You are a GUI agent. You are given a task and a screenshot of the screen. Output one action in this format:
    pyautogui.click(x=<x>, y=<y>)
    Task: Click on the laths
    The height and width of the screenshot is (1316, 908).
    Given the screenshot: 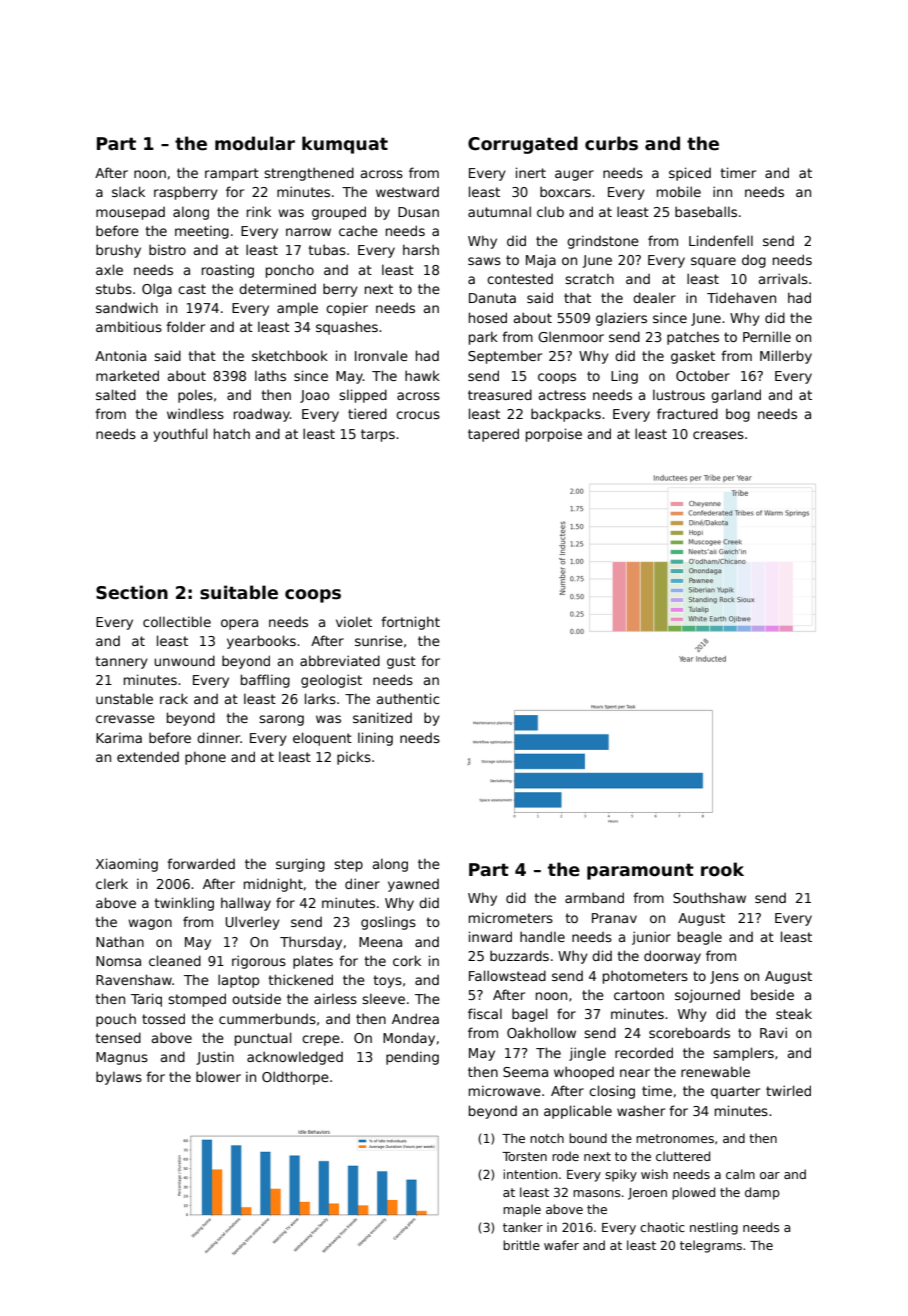 What is the action you would take?
    pyautogui.click(x=270, y=375)
